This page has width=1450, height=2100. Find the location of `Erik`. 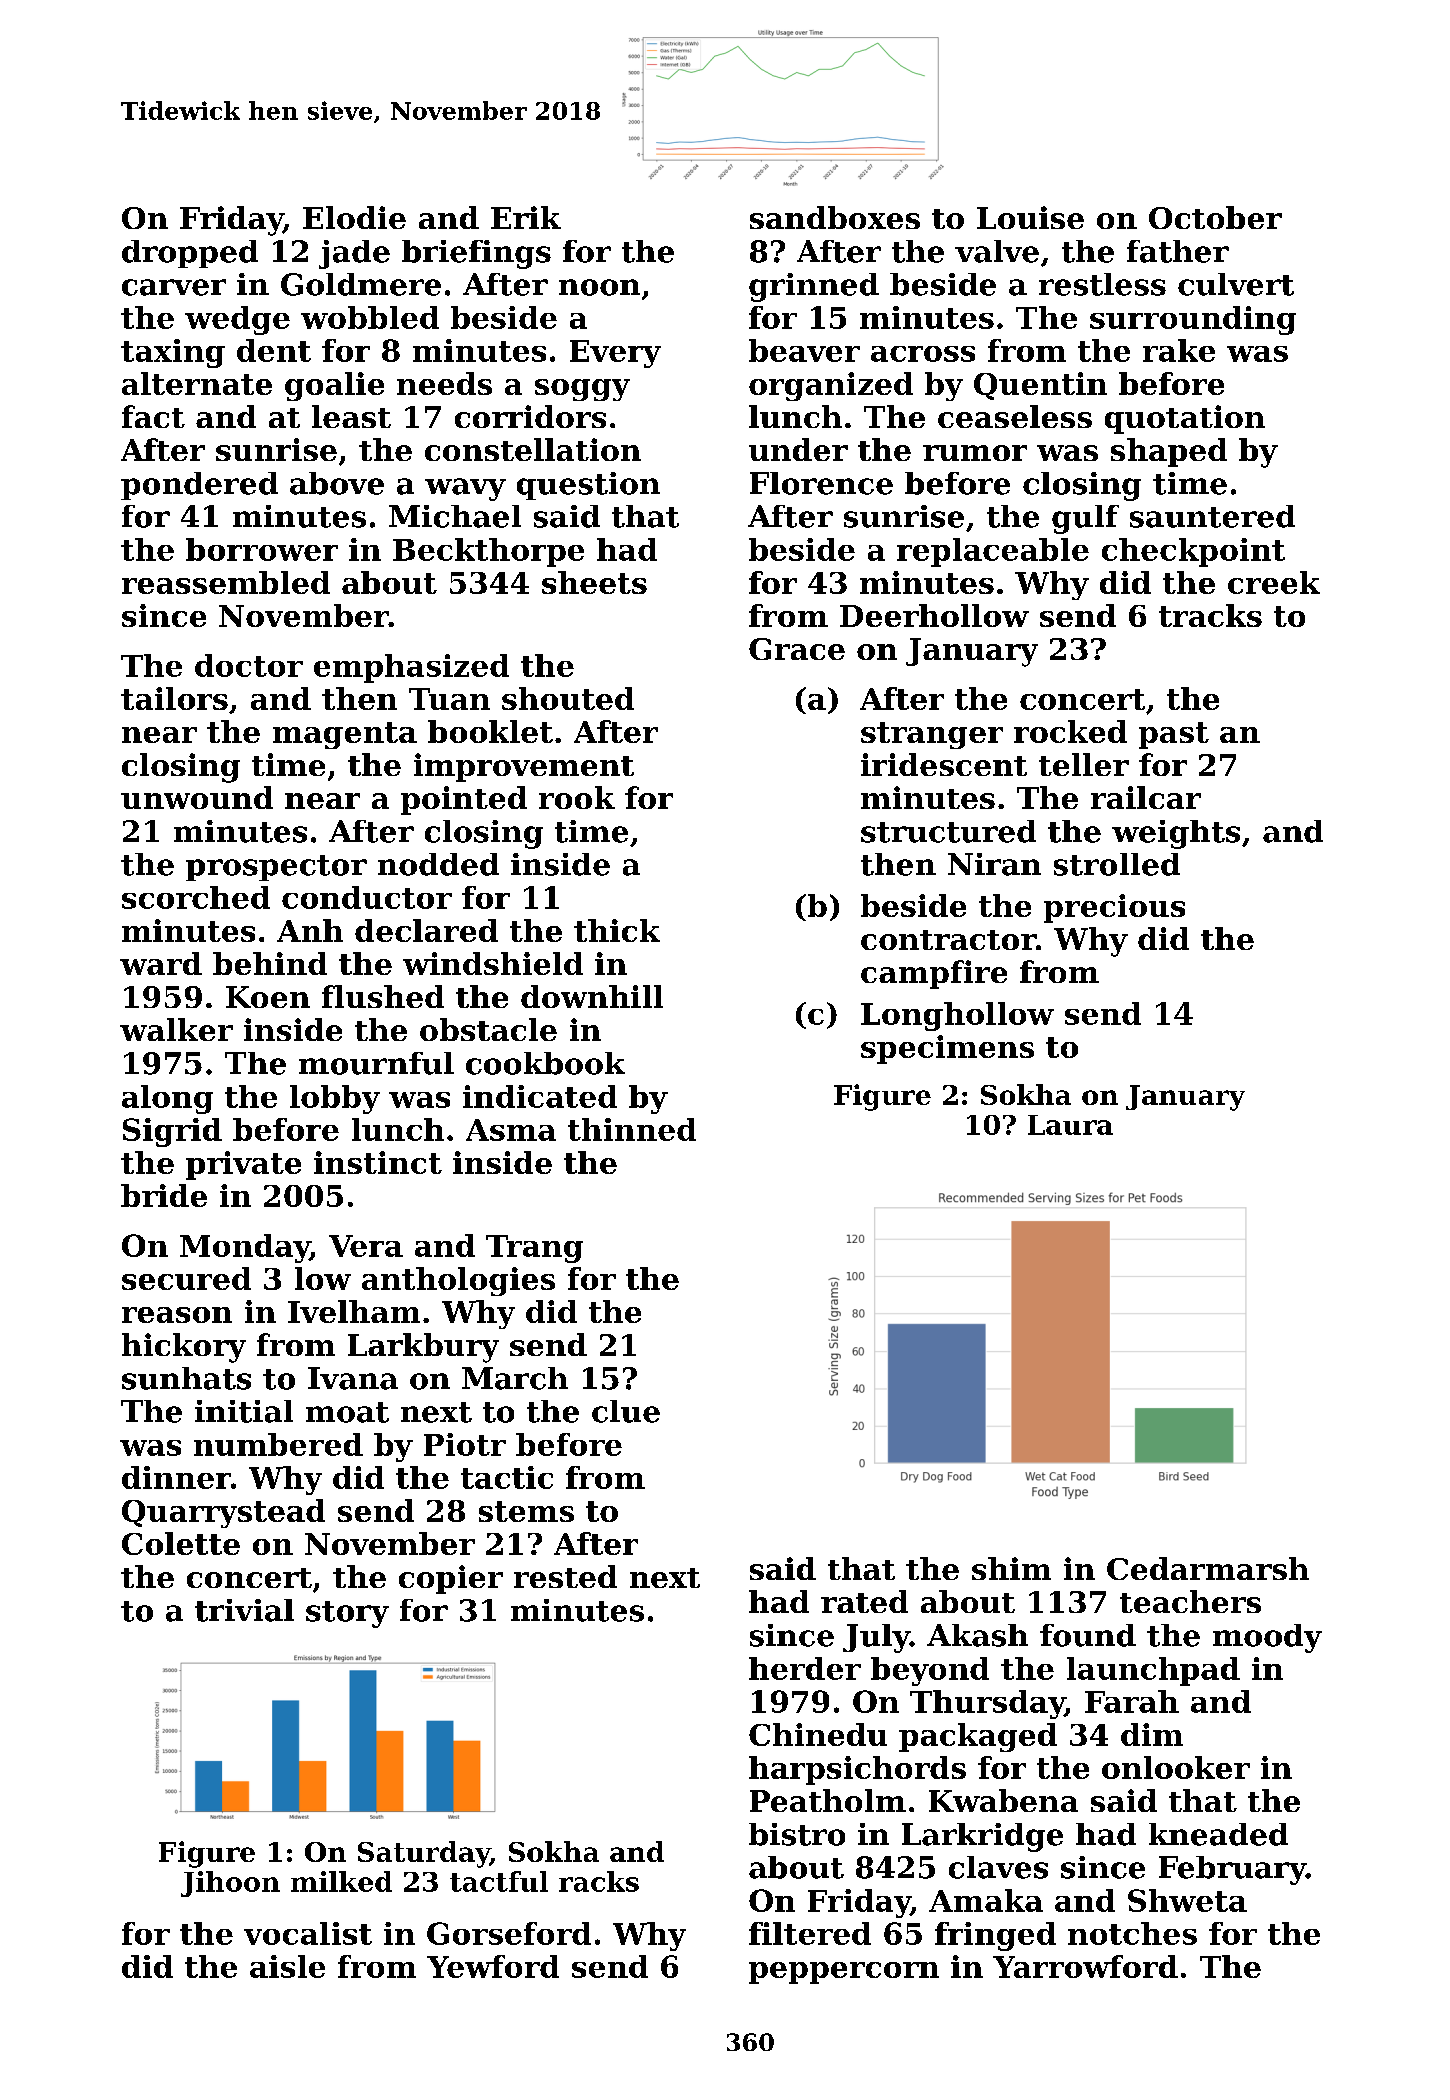

Erik is located at coordinates (526, 217).
